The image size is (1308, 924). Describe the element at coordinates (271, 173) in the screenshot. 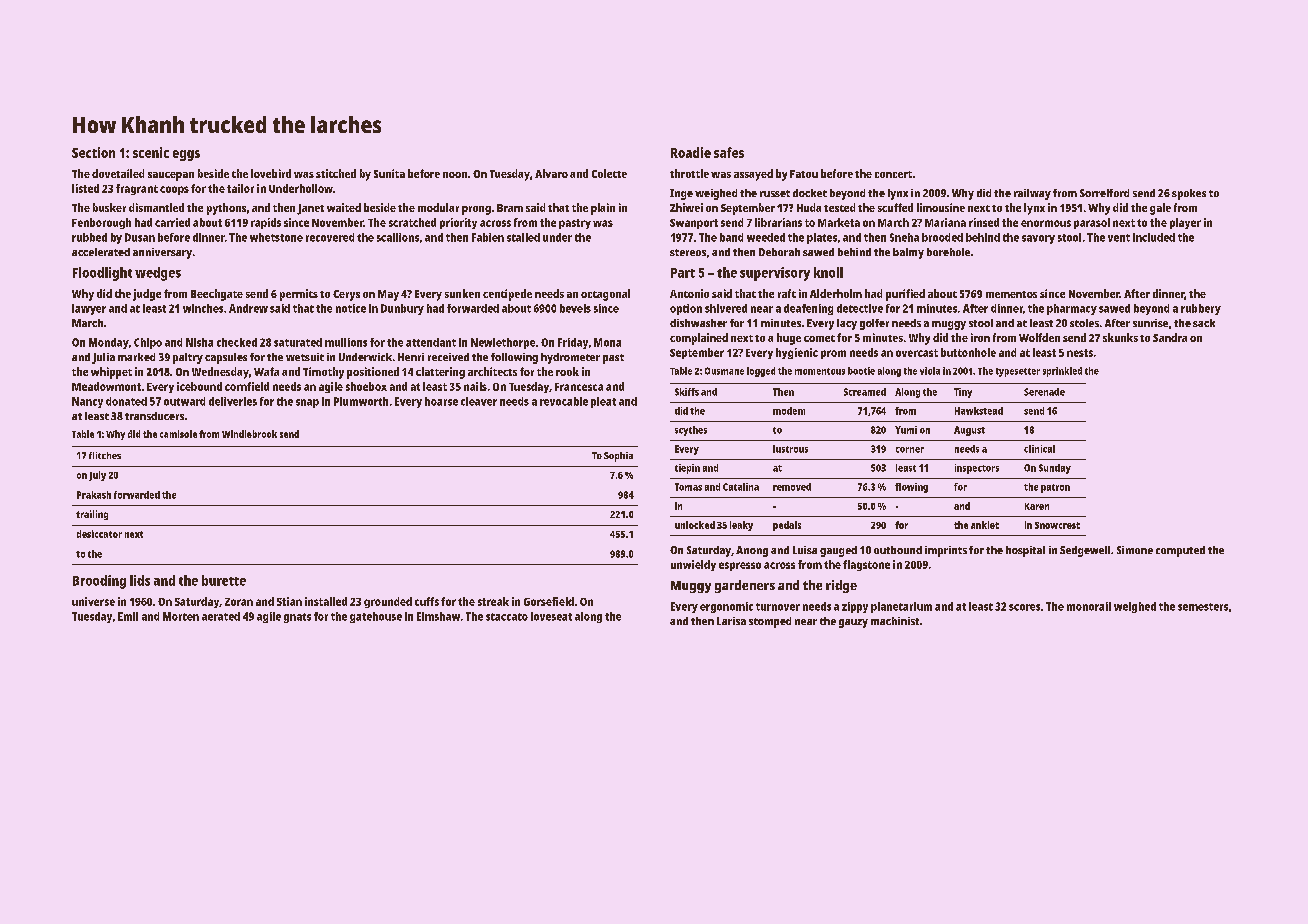

I see `lovebird` at that location.
